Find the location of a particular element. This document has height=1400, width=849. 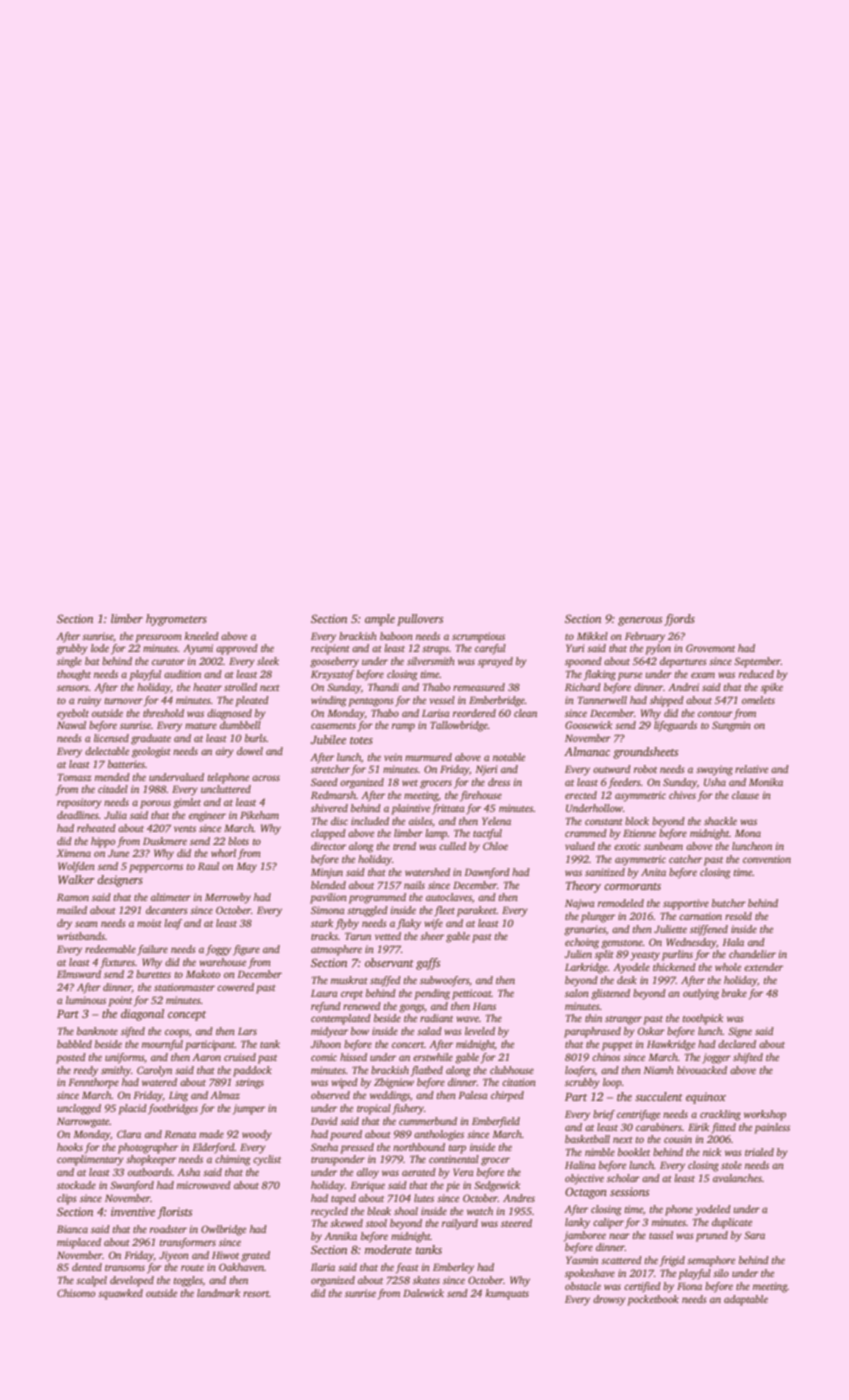

squawked is located at coordinates (120, 1294).
